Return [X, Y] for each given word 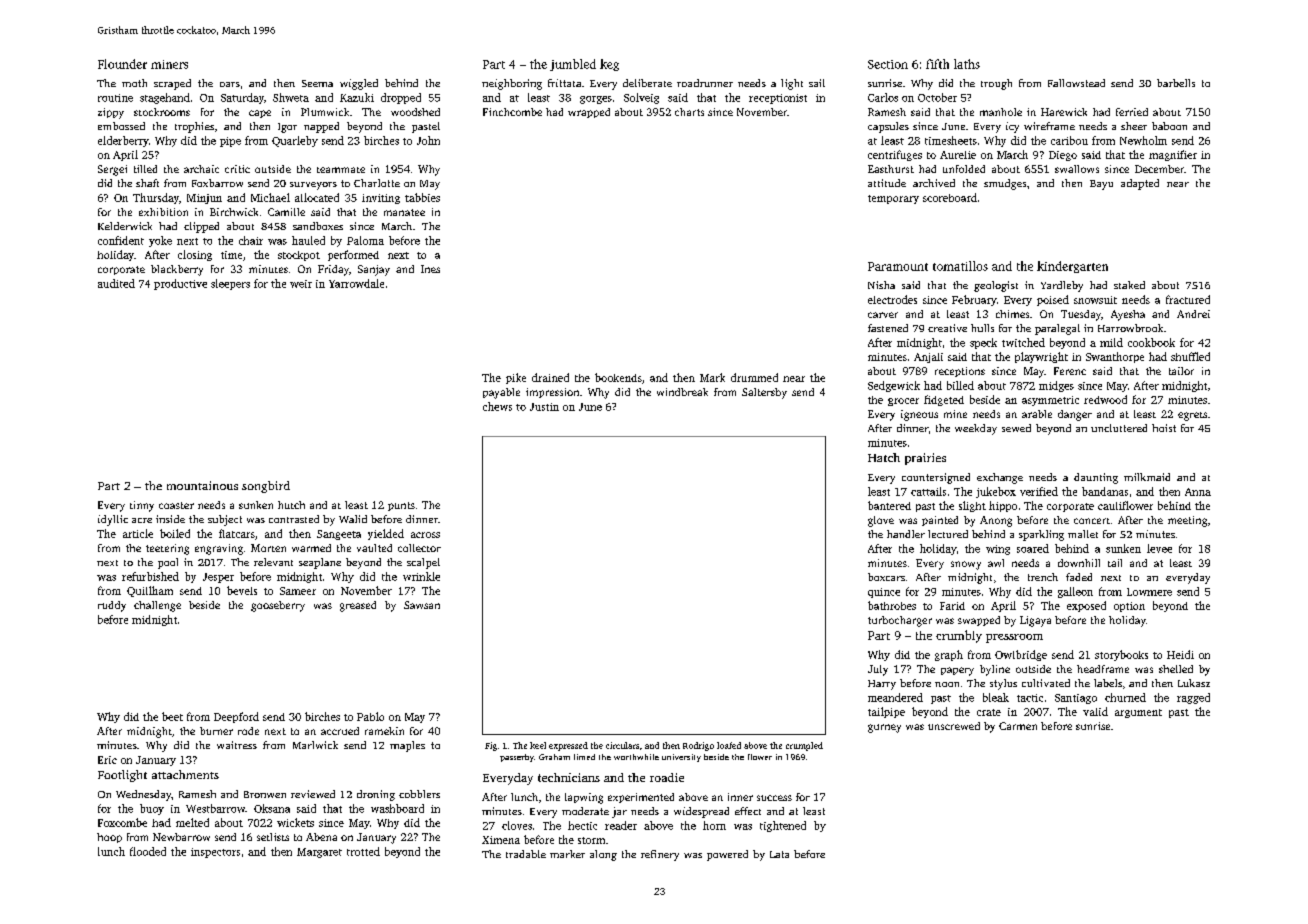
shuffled [1190, 356]
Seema [317, 83]
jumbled [573, 65]
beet [172, 716]
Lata [779, 854]
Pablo [370, 716]
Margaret [319, 853]
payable [501, 393]
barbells [1176, 83]
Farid [952, 606]
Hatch [884, 457]
